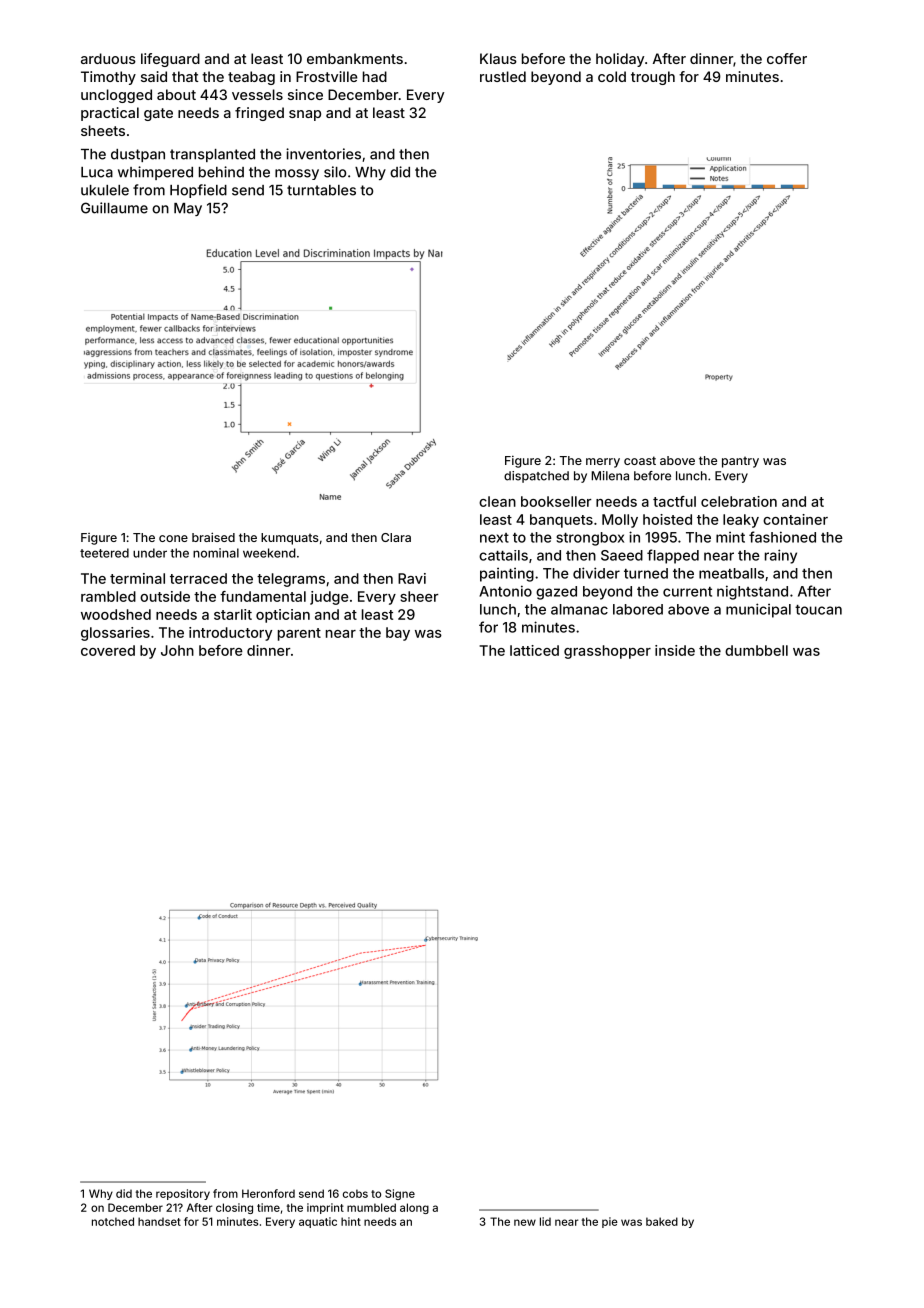 The height and width of the page is (1308, 924). What do you see at coordinates (159, 1221) in the page?
I see `handset` at bounding box center [159, 1221].
